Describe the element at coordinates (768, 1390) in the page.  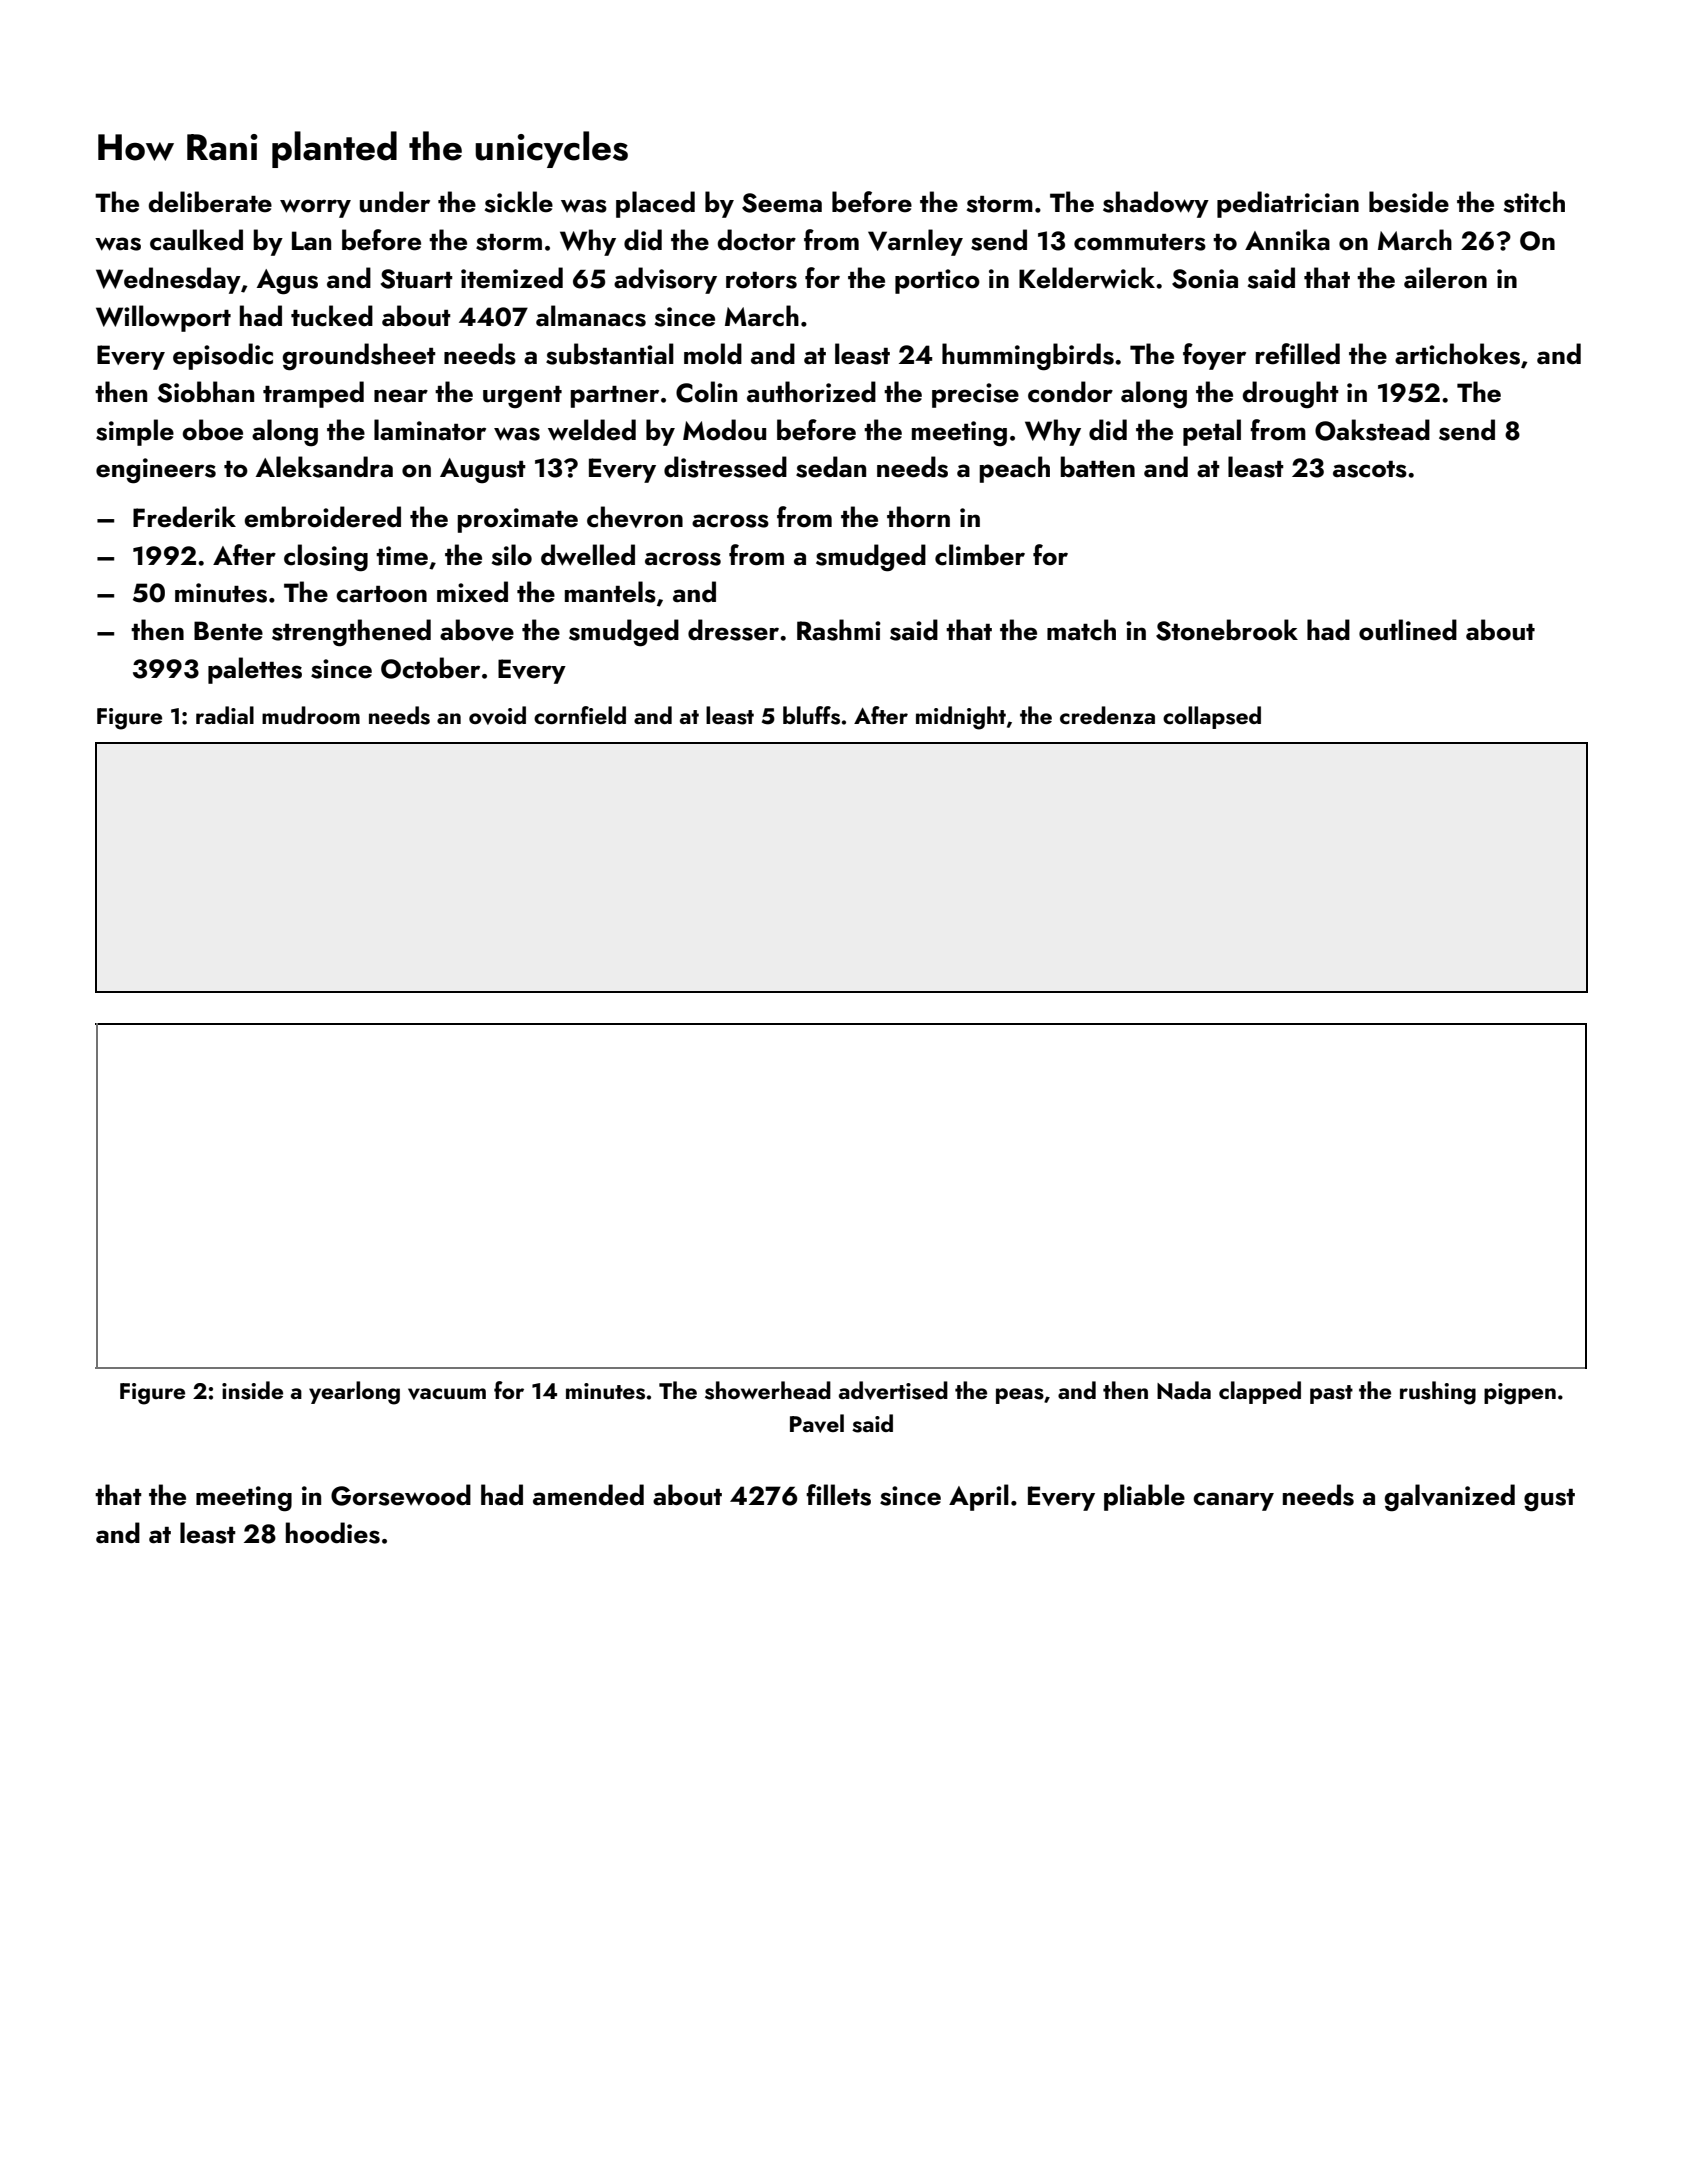
I see `showerhead` at that location.
